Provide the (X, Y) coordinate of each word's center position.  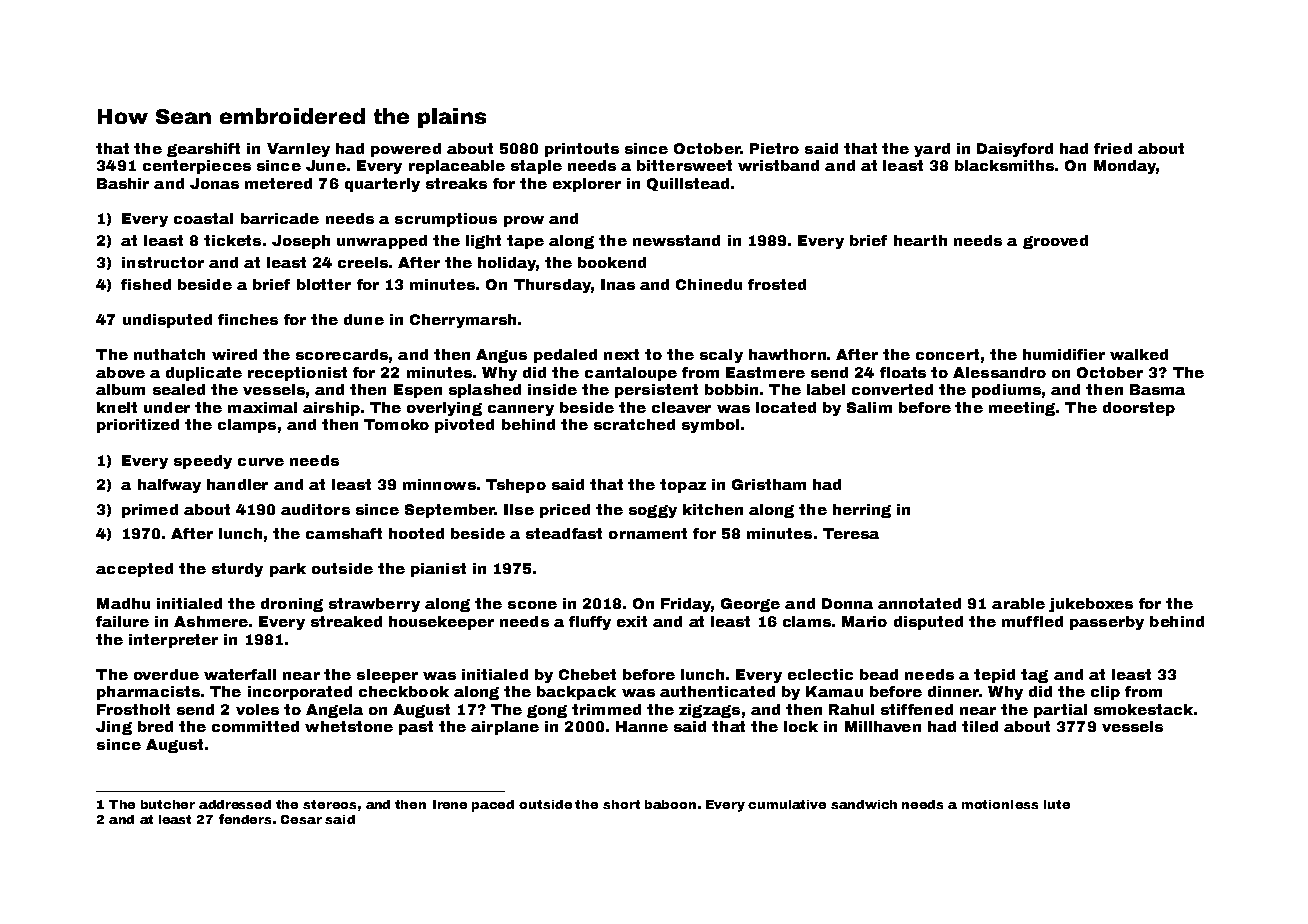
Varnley (298, 150)
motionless (1000, 804)
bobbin (731, 389)
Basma (1157, 389)
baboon (670, 804)
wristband (778, 165)
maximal (262, 407)
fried (1113, 148)
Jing (114, 728)
